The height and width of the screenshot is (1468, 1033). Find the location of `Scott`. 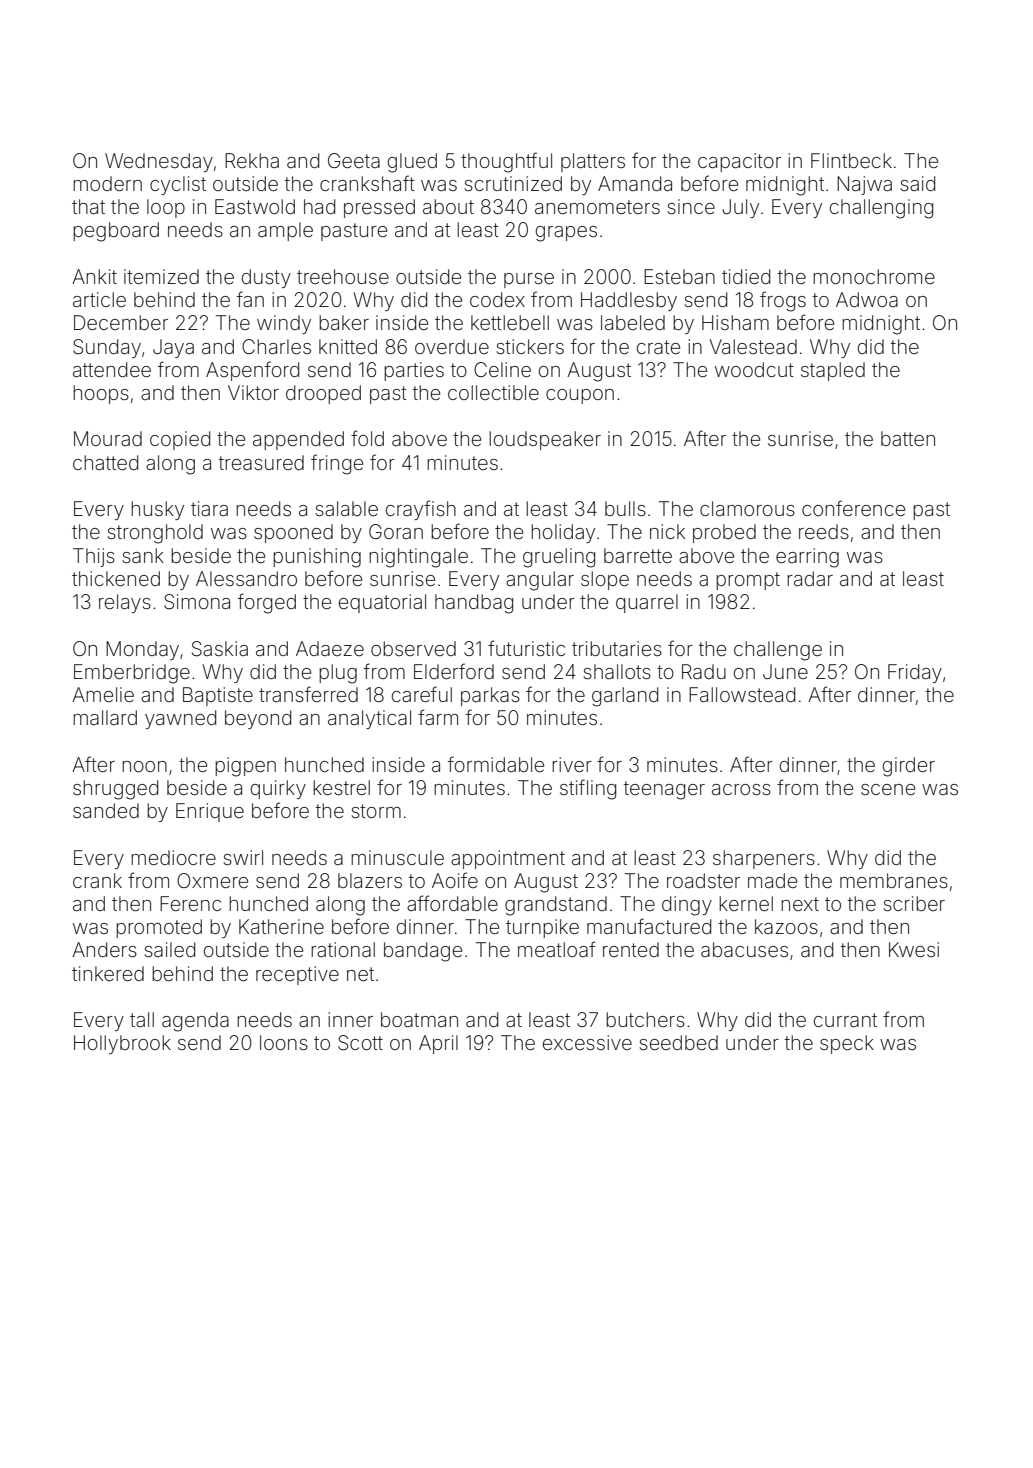

Scott is located at coordinates (360, 1043).
